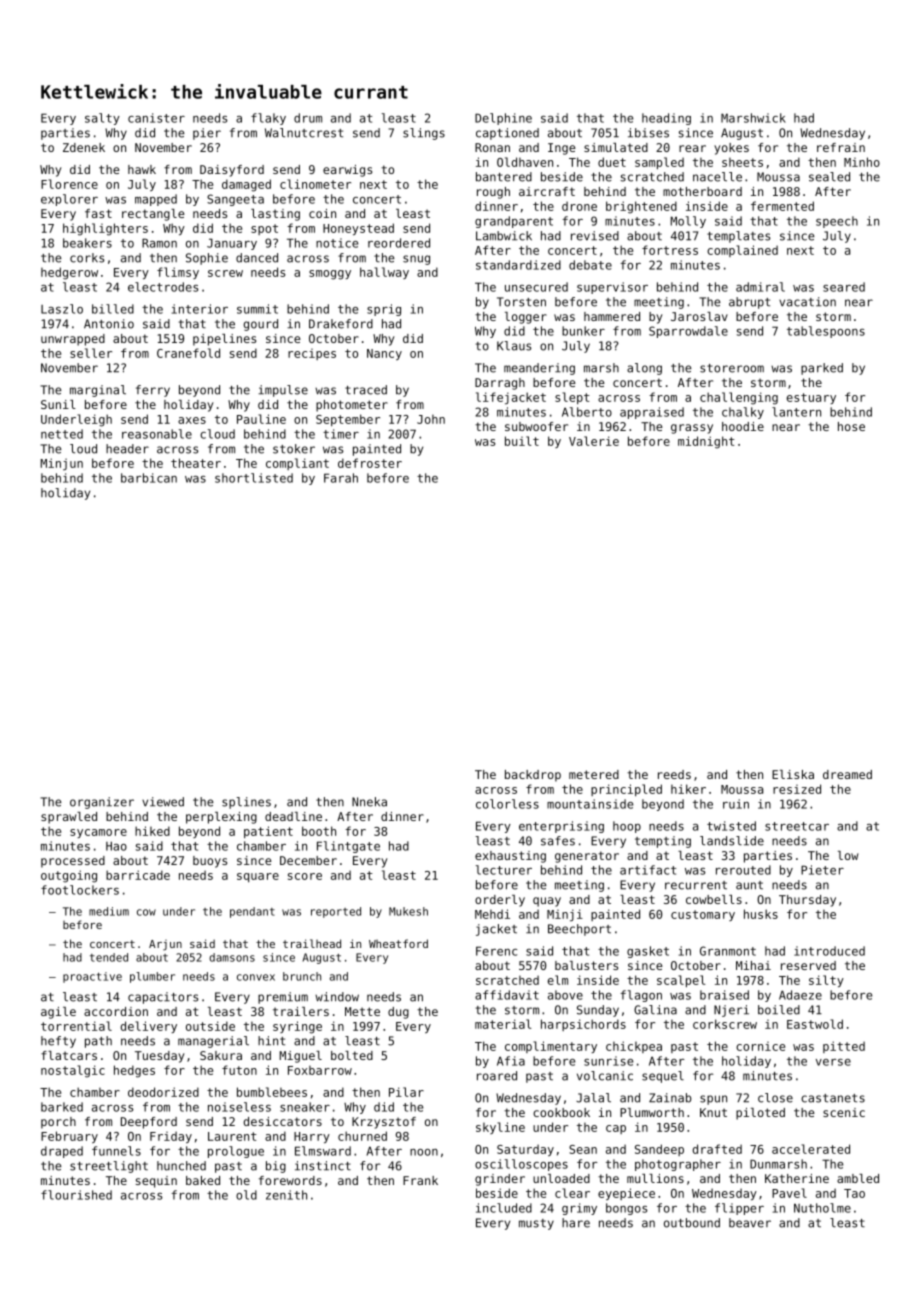  Describe the element at coordinates (341, 478) in the image. I see `Farah` at that location.
